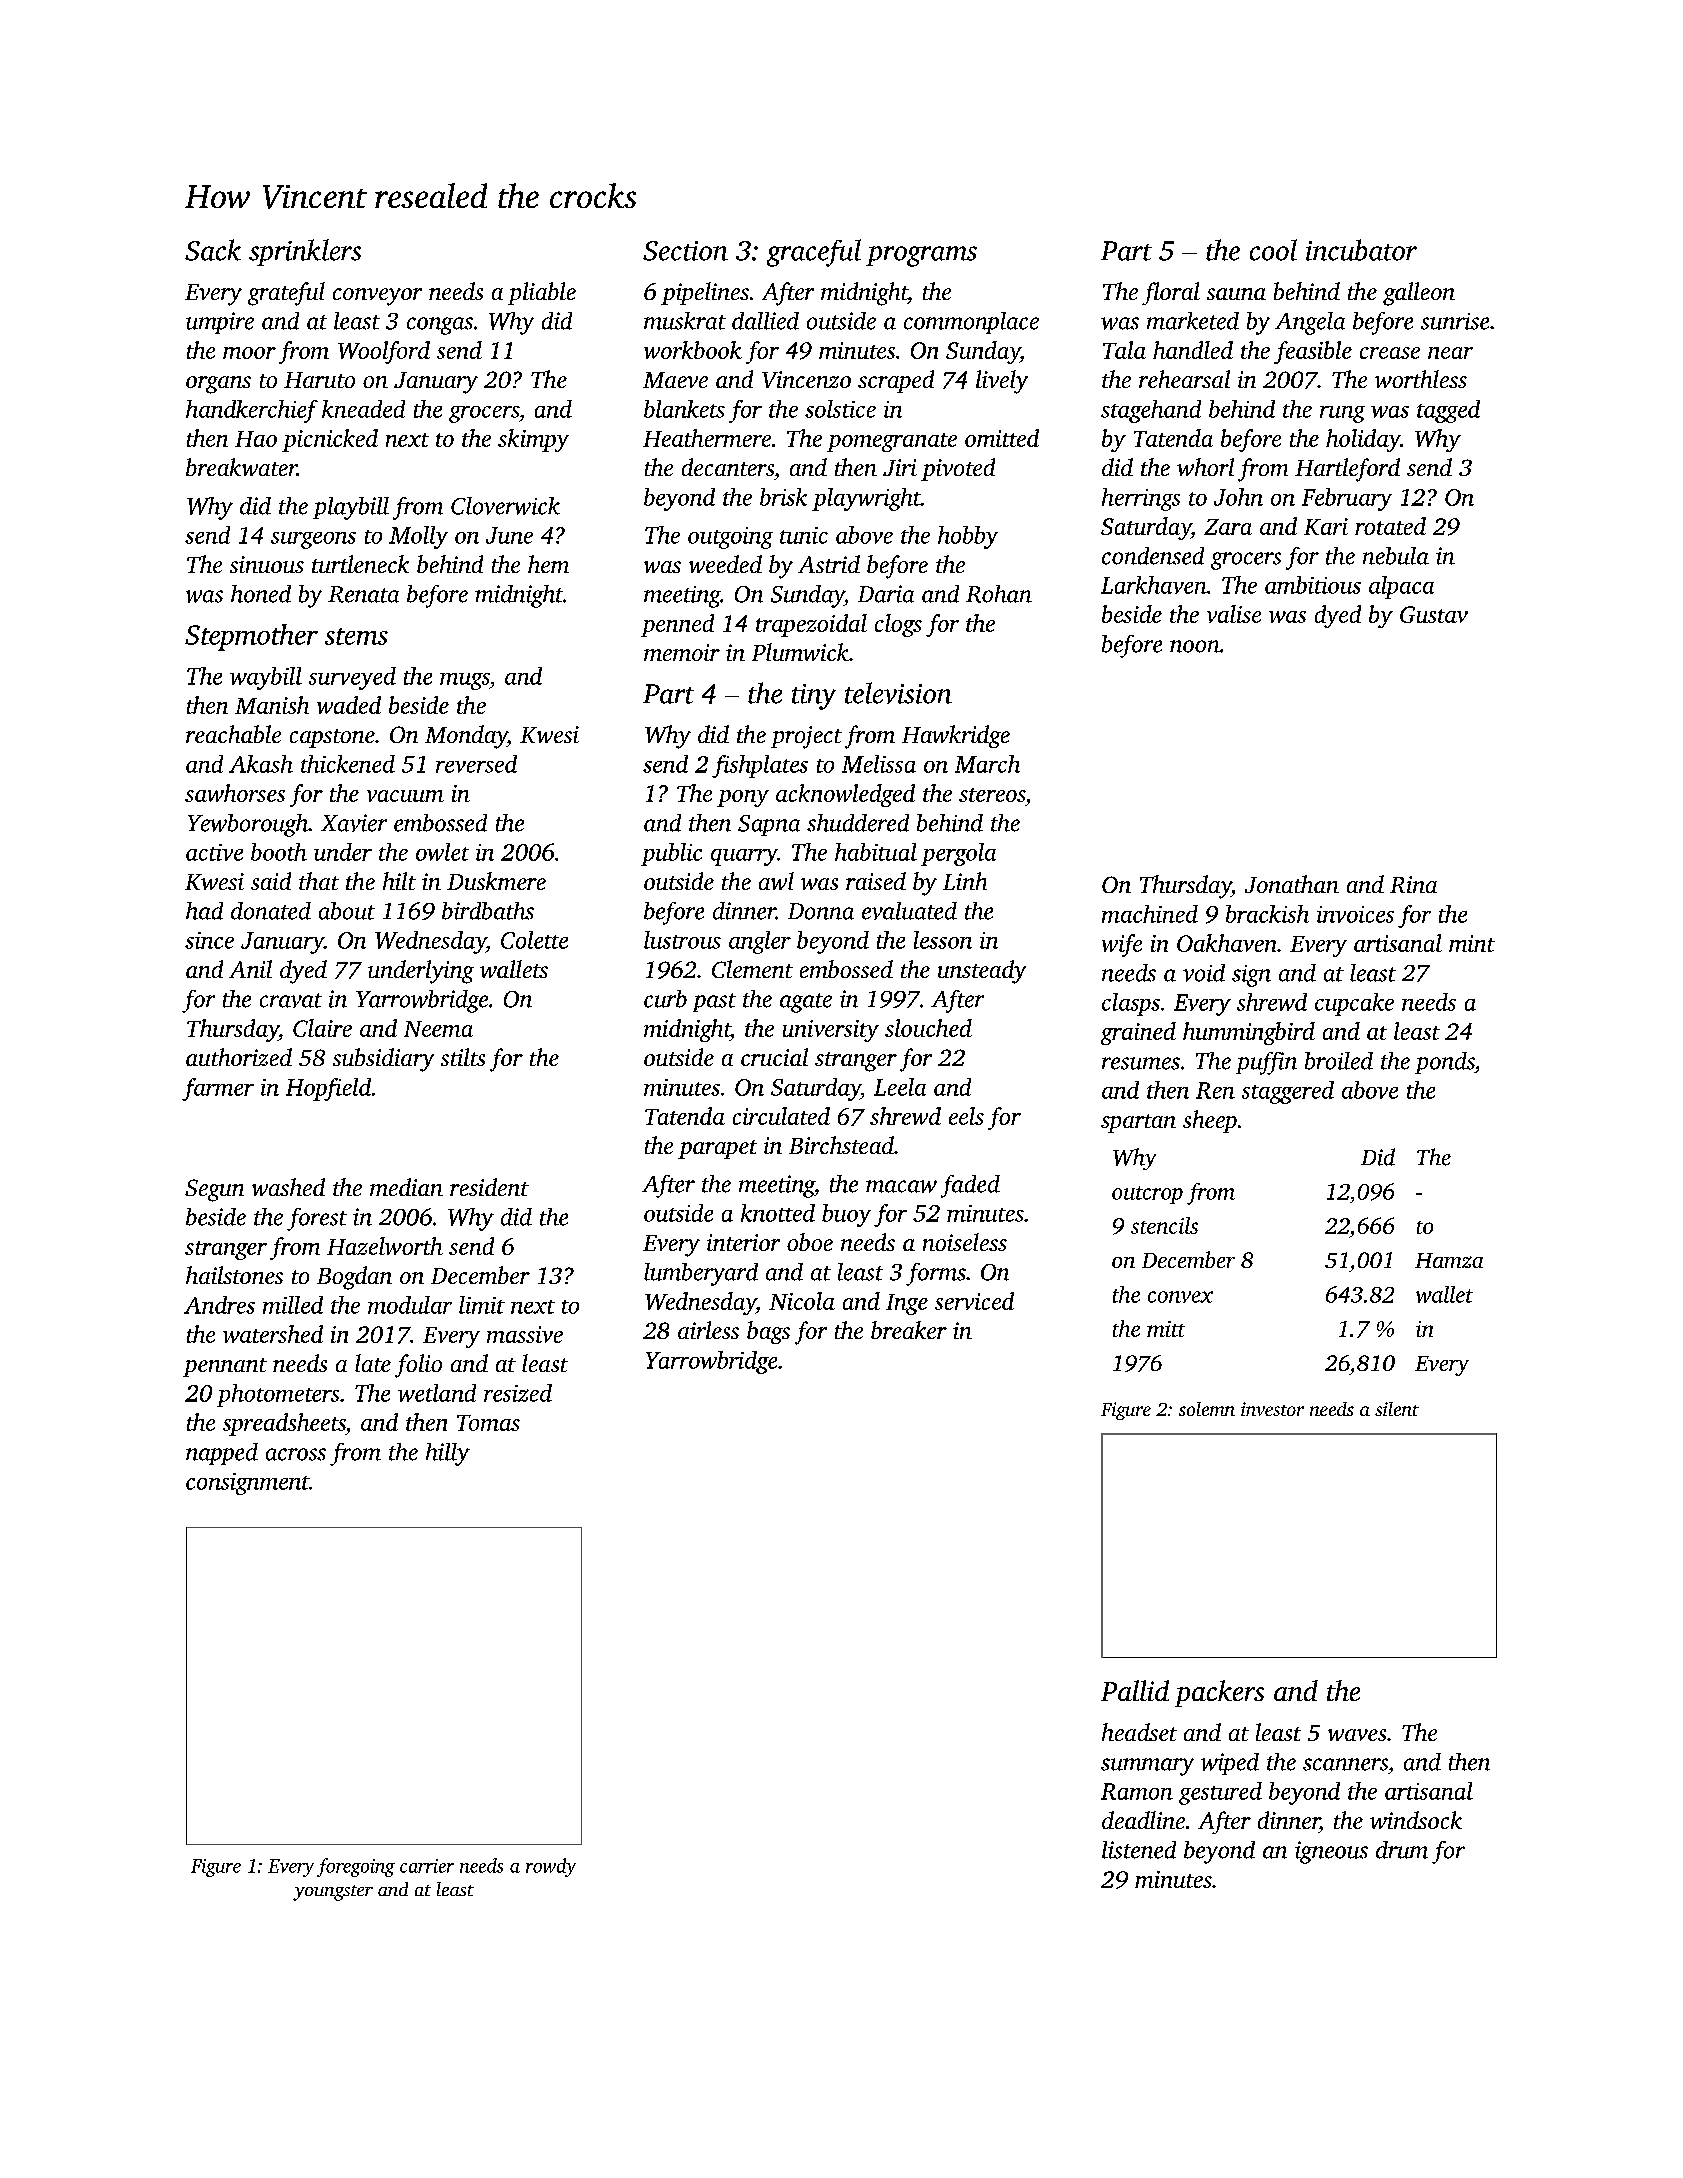 Image resolution: width=1683 pixels, height=2178 pixels. What do you see at coordinates (682, 652) in the document?
I see `memoir` at bounding box center [682, 652].
